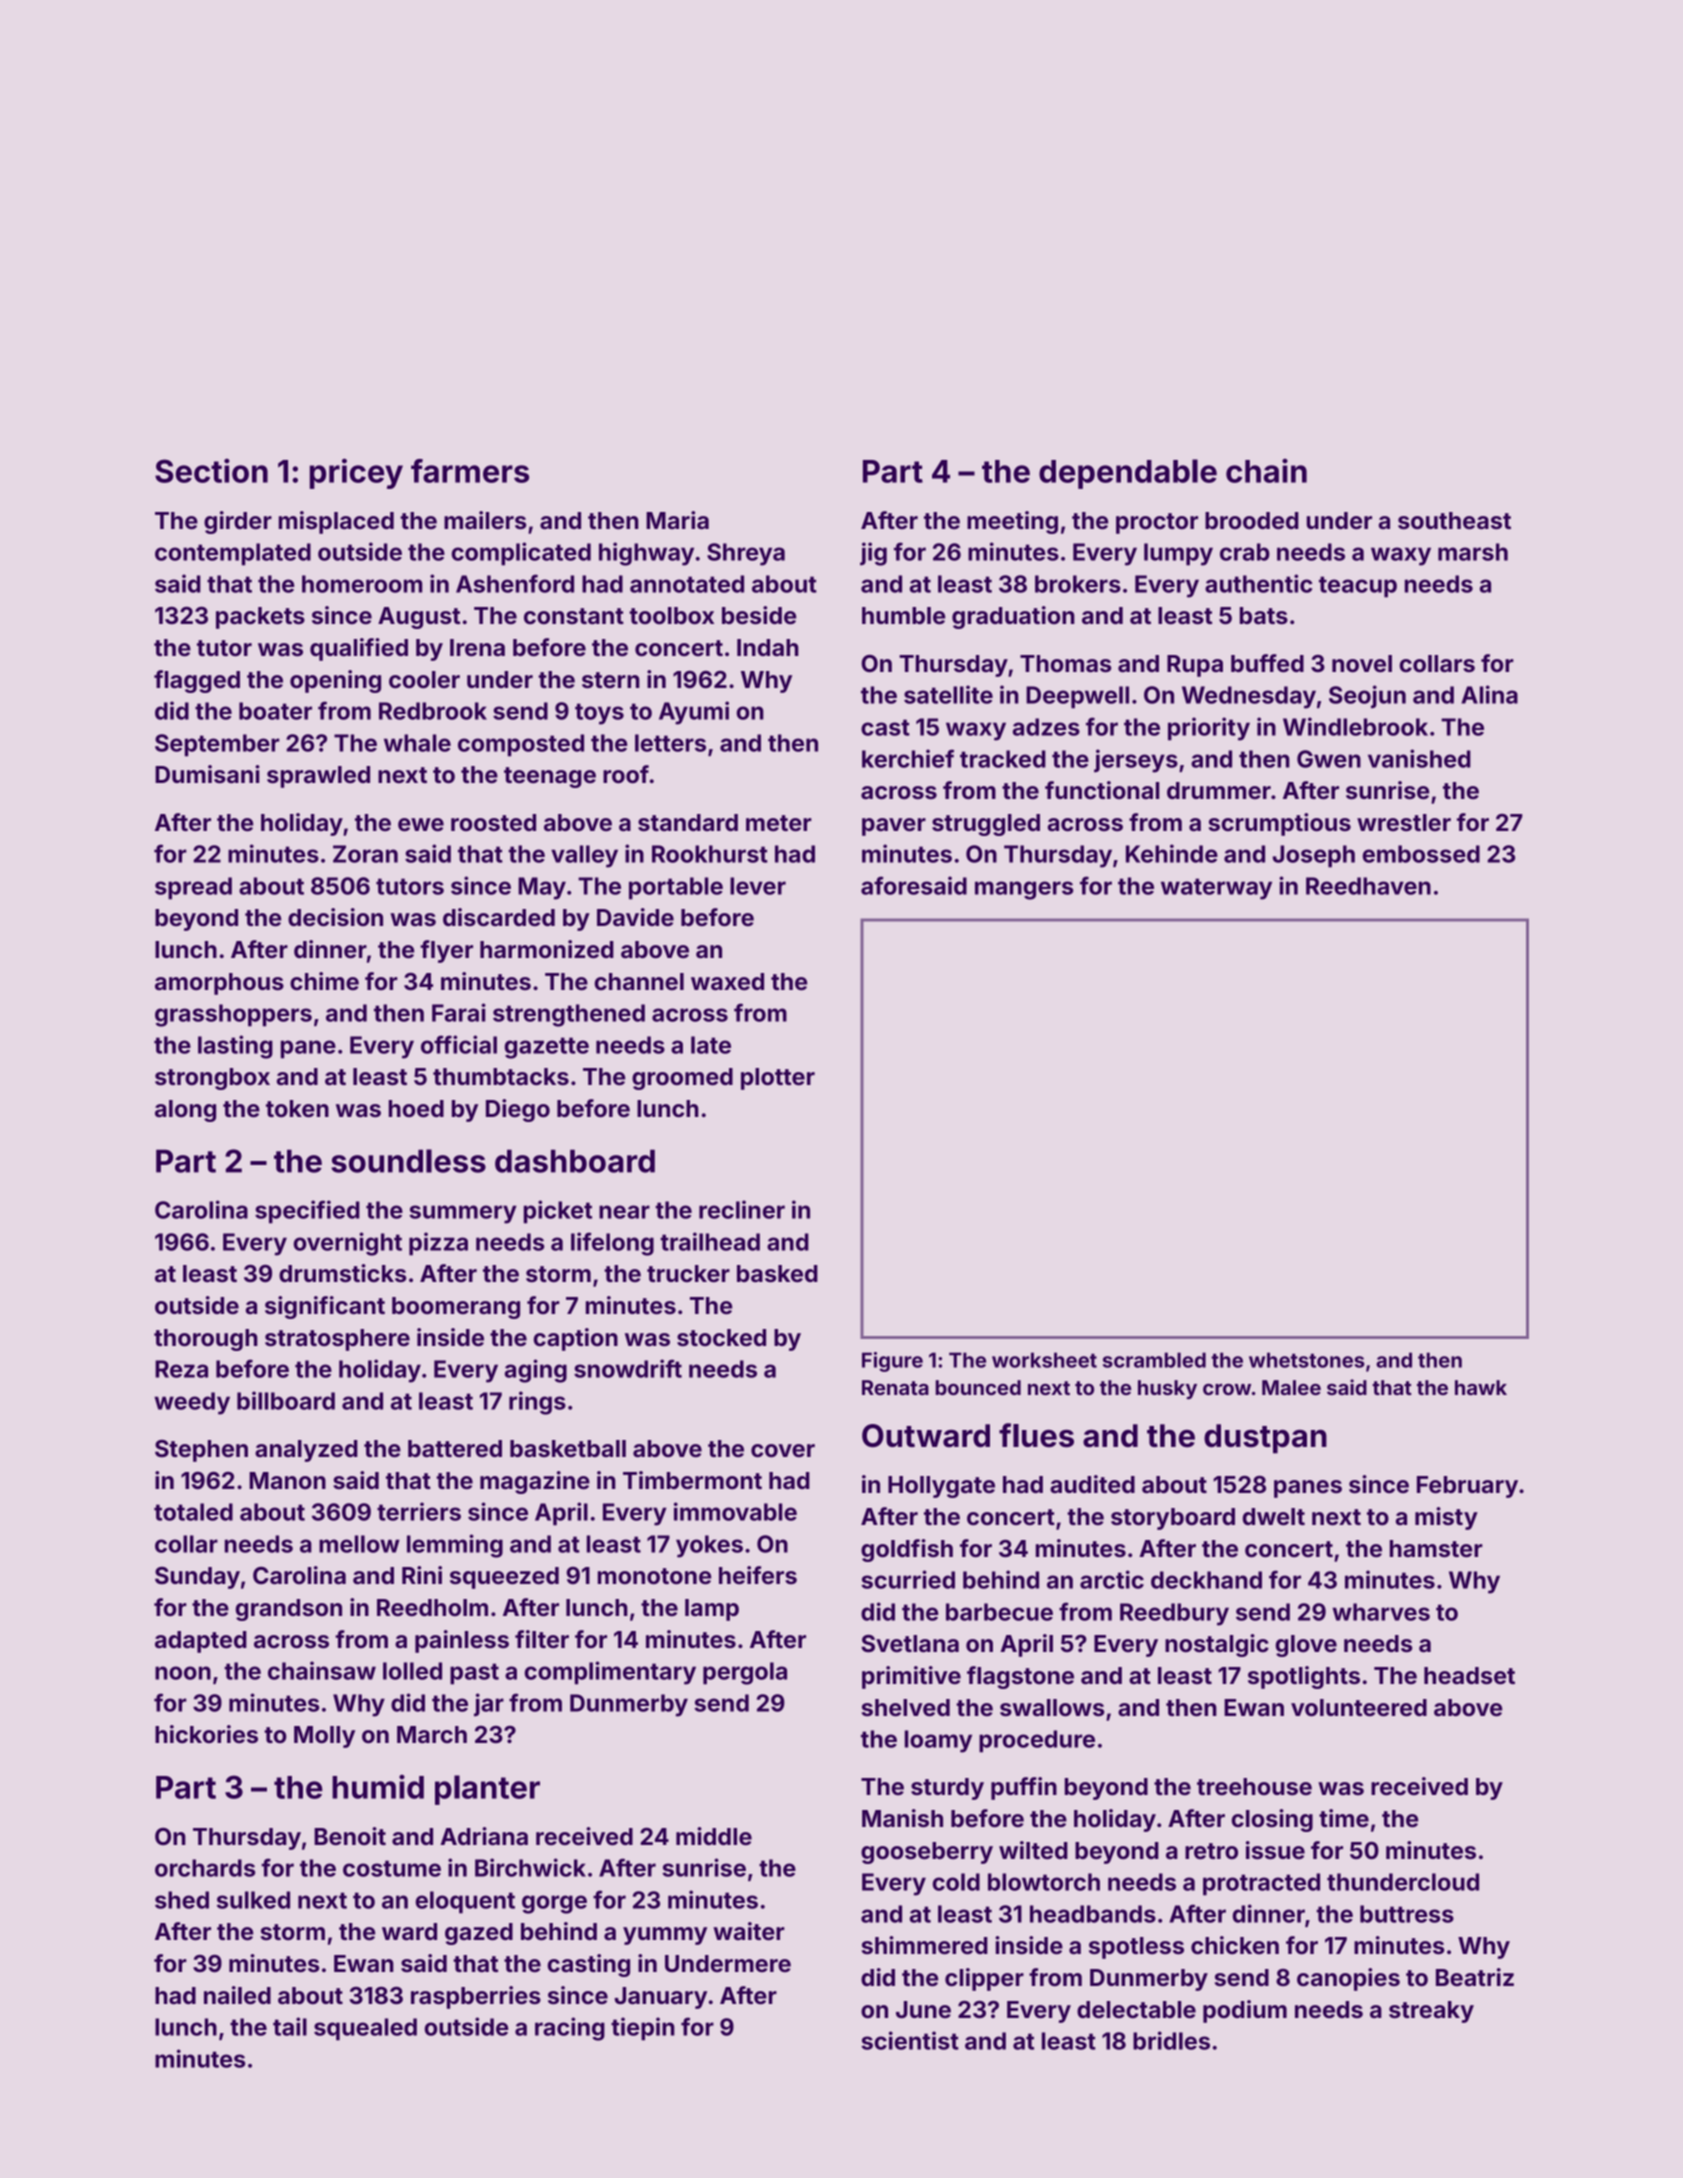 The height and width of the page is (2178, 1683). What do you see at coordinates (1128, 474) in the page?
I see `dependable` at bounding box center [1128, 474].
